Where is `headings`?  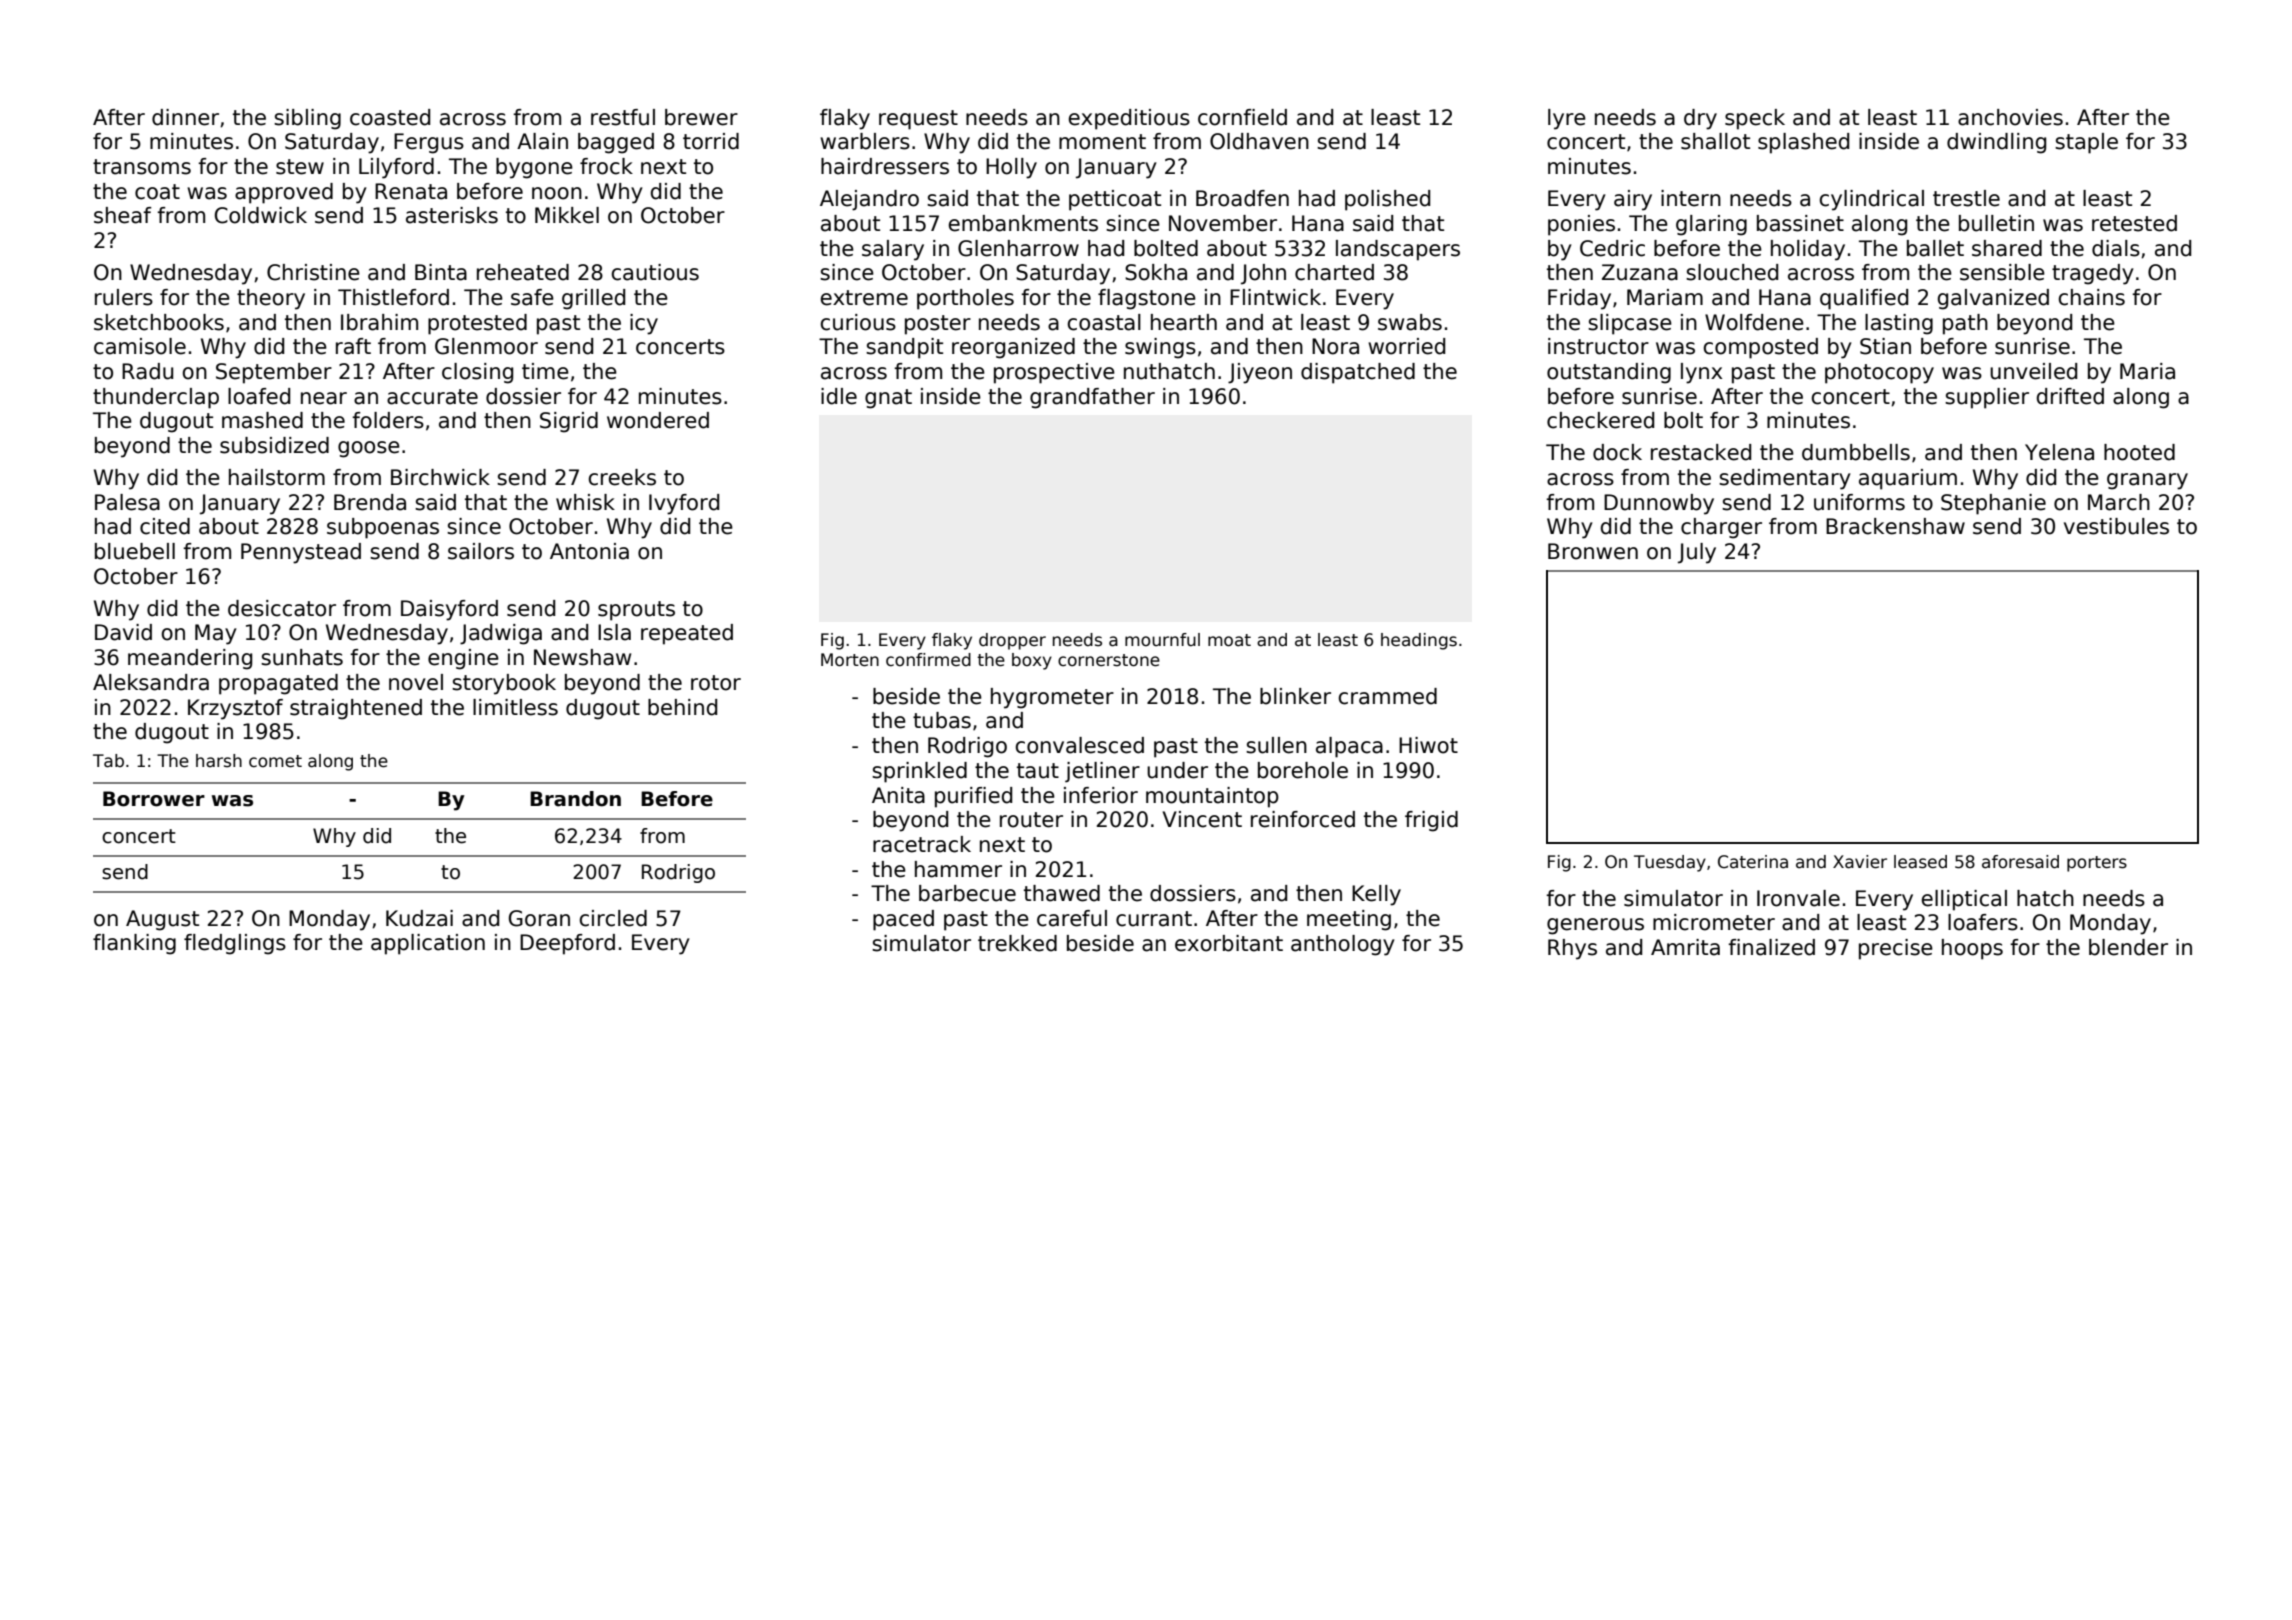
headings is located at coordinates (1419, 641).
